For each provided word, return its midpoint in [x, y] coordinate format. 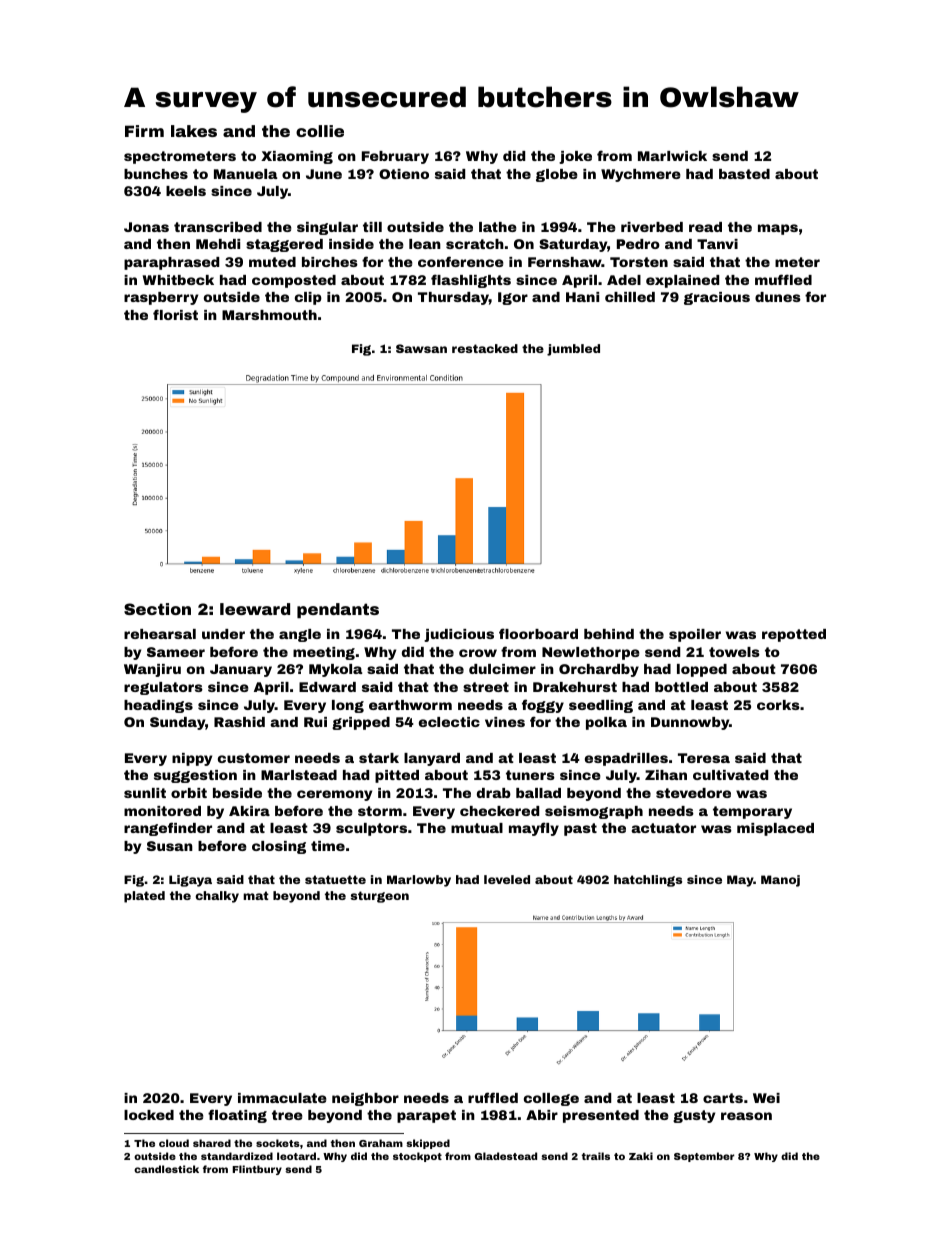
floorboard [538, 633]
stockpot [417, 1157]
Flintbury [257, 1170]
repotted [794, 635]
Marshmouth [269, 315]
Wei [766, 1098]
